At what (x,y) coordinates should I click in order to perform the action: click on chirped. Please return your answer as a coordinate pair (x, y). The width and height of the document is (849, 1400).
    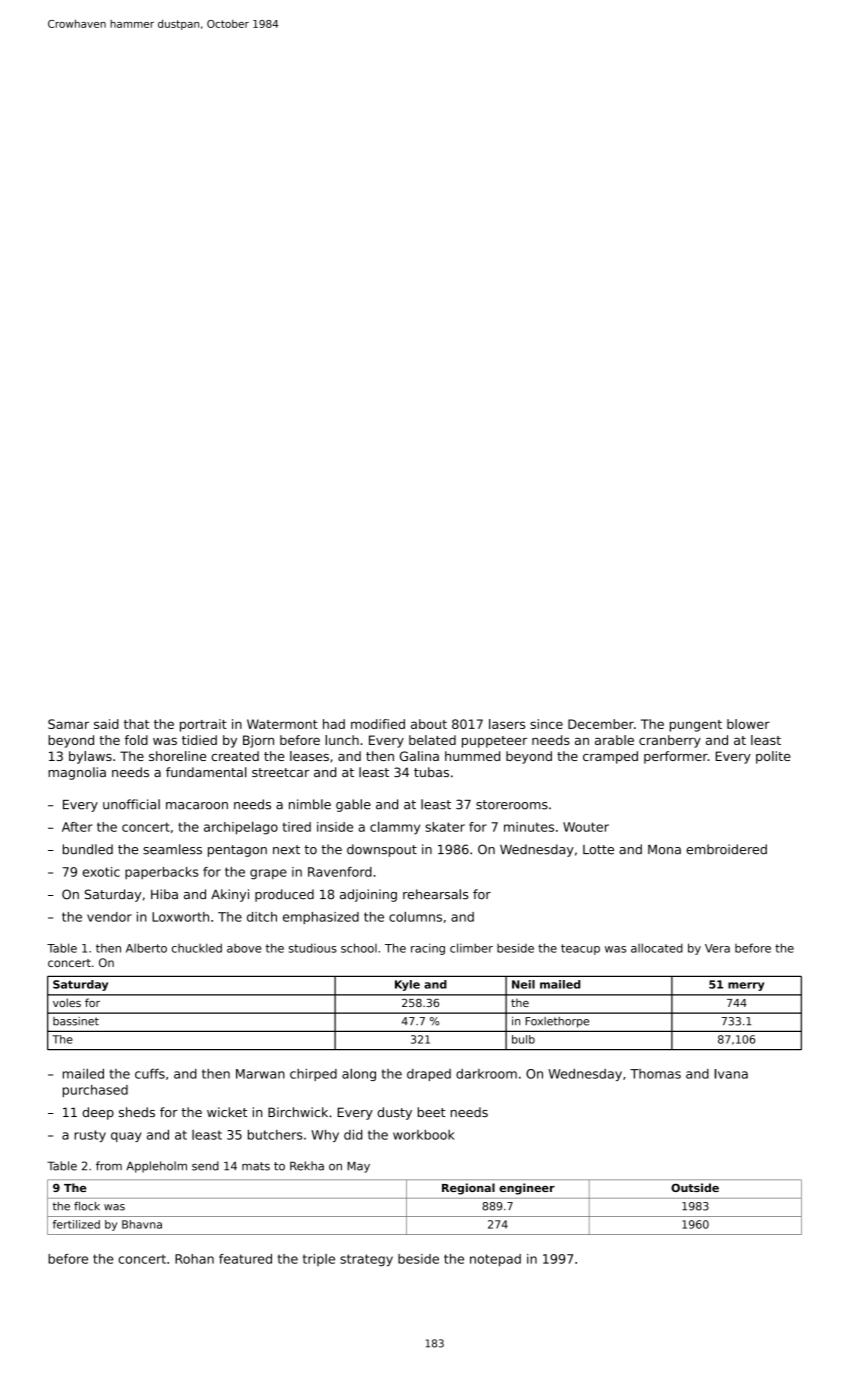
    Looking at the image, I should click on (313, 1075).
